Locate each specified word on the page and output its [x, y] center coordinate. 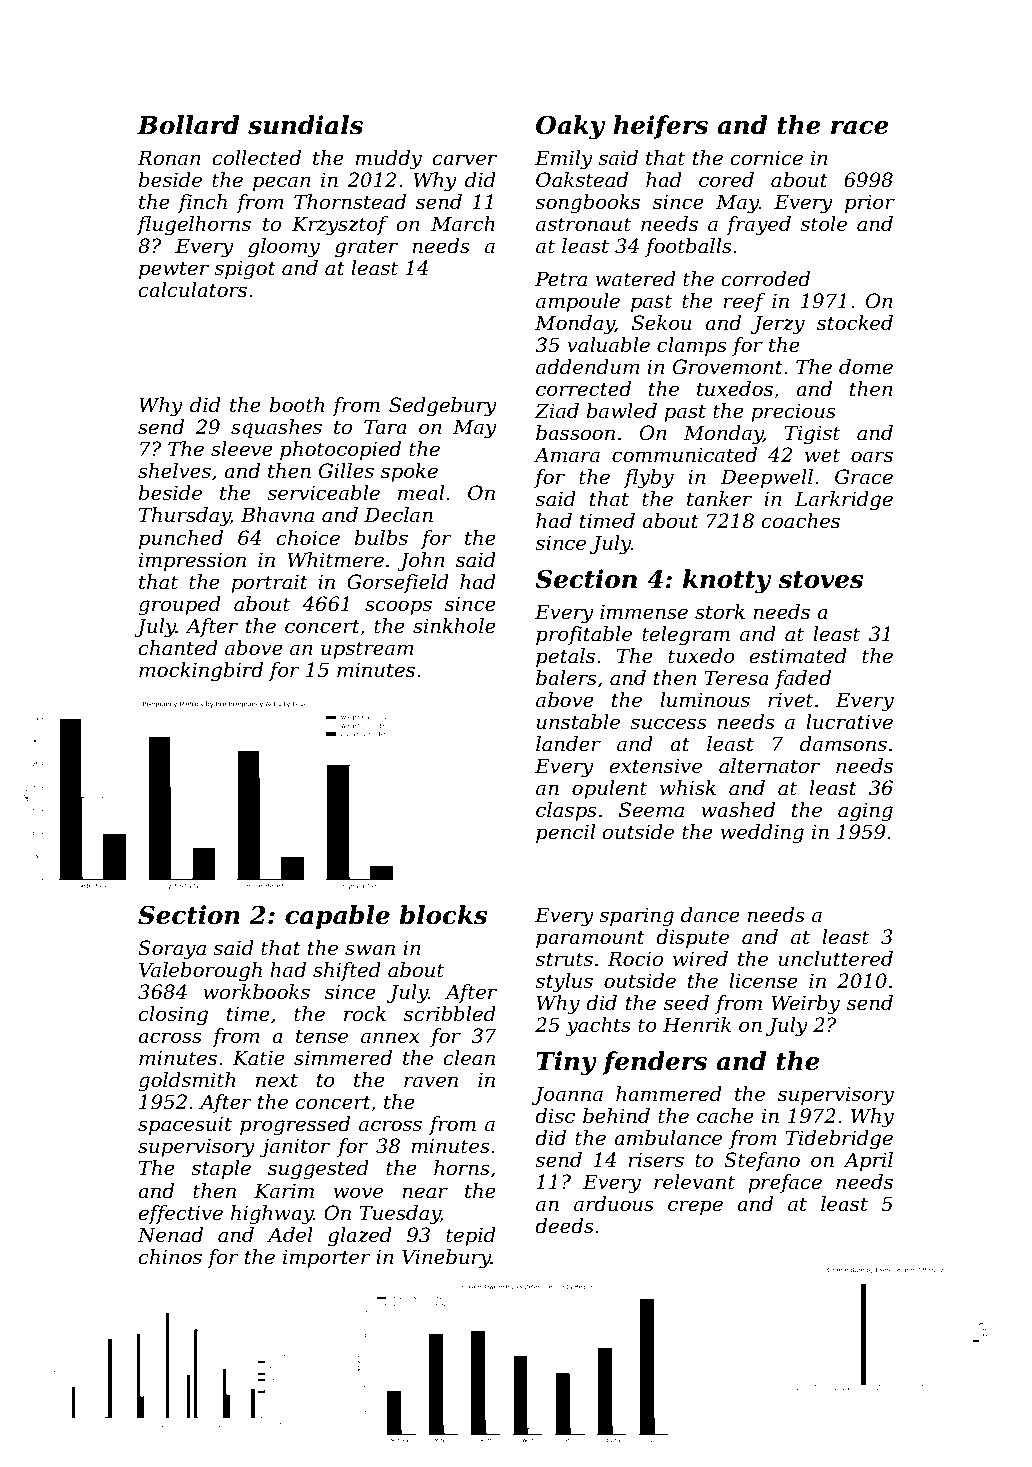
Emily [564, 160]
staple [221, 1169]
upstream [367, 650]
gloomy [284, 248]
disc [555, 1116]
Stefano [762, 1161]
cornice [766, 158]
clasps [566, 811]
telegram [686, 636]
